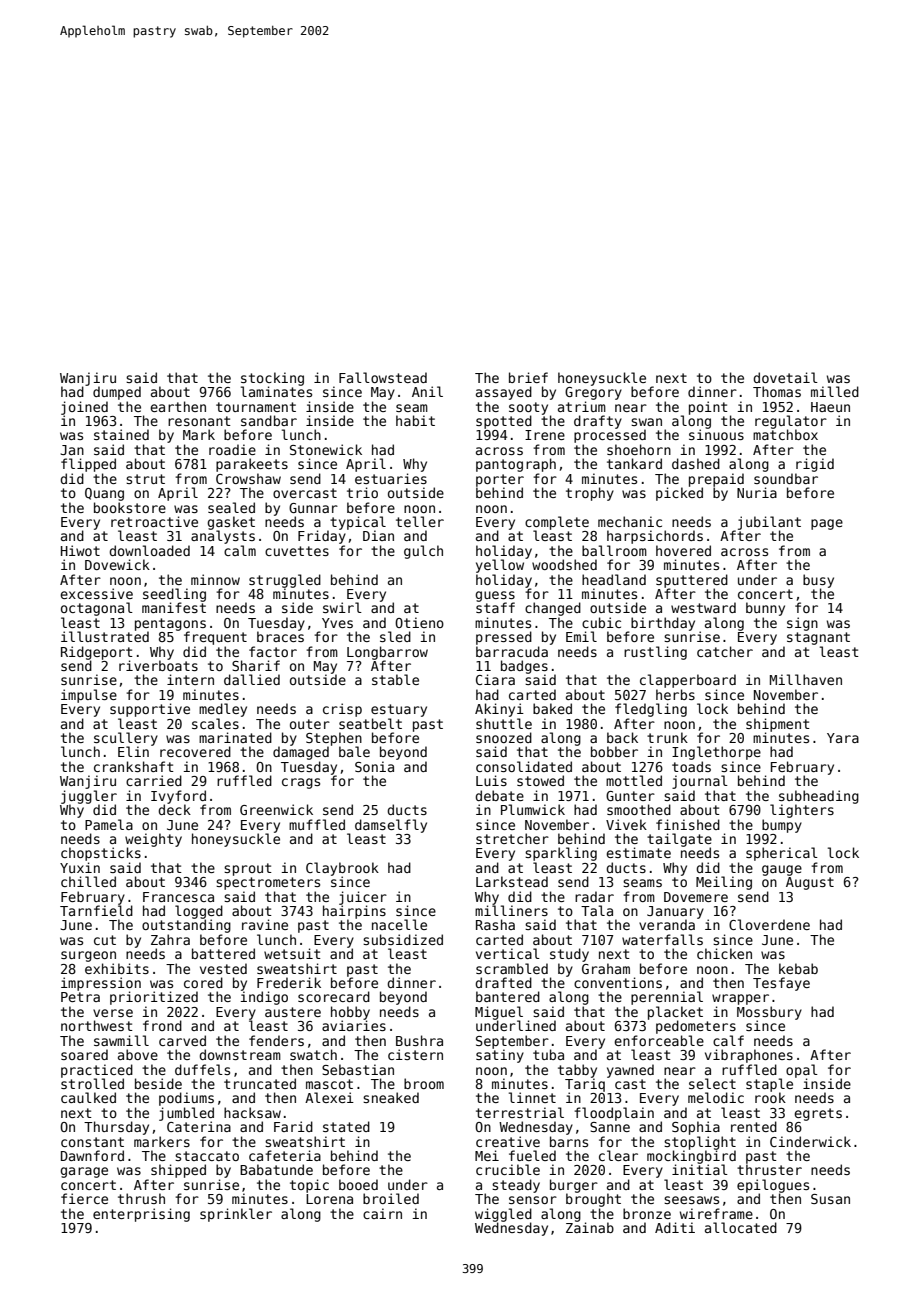  Describe the element at coordinates (593, 393) in the page. I see `Gregory` at that location.
